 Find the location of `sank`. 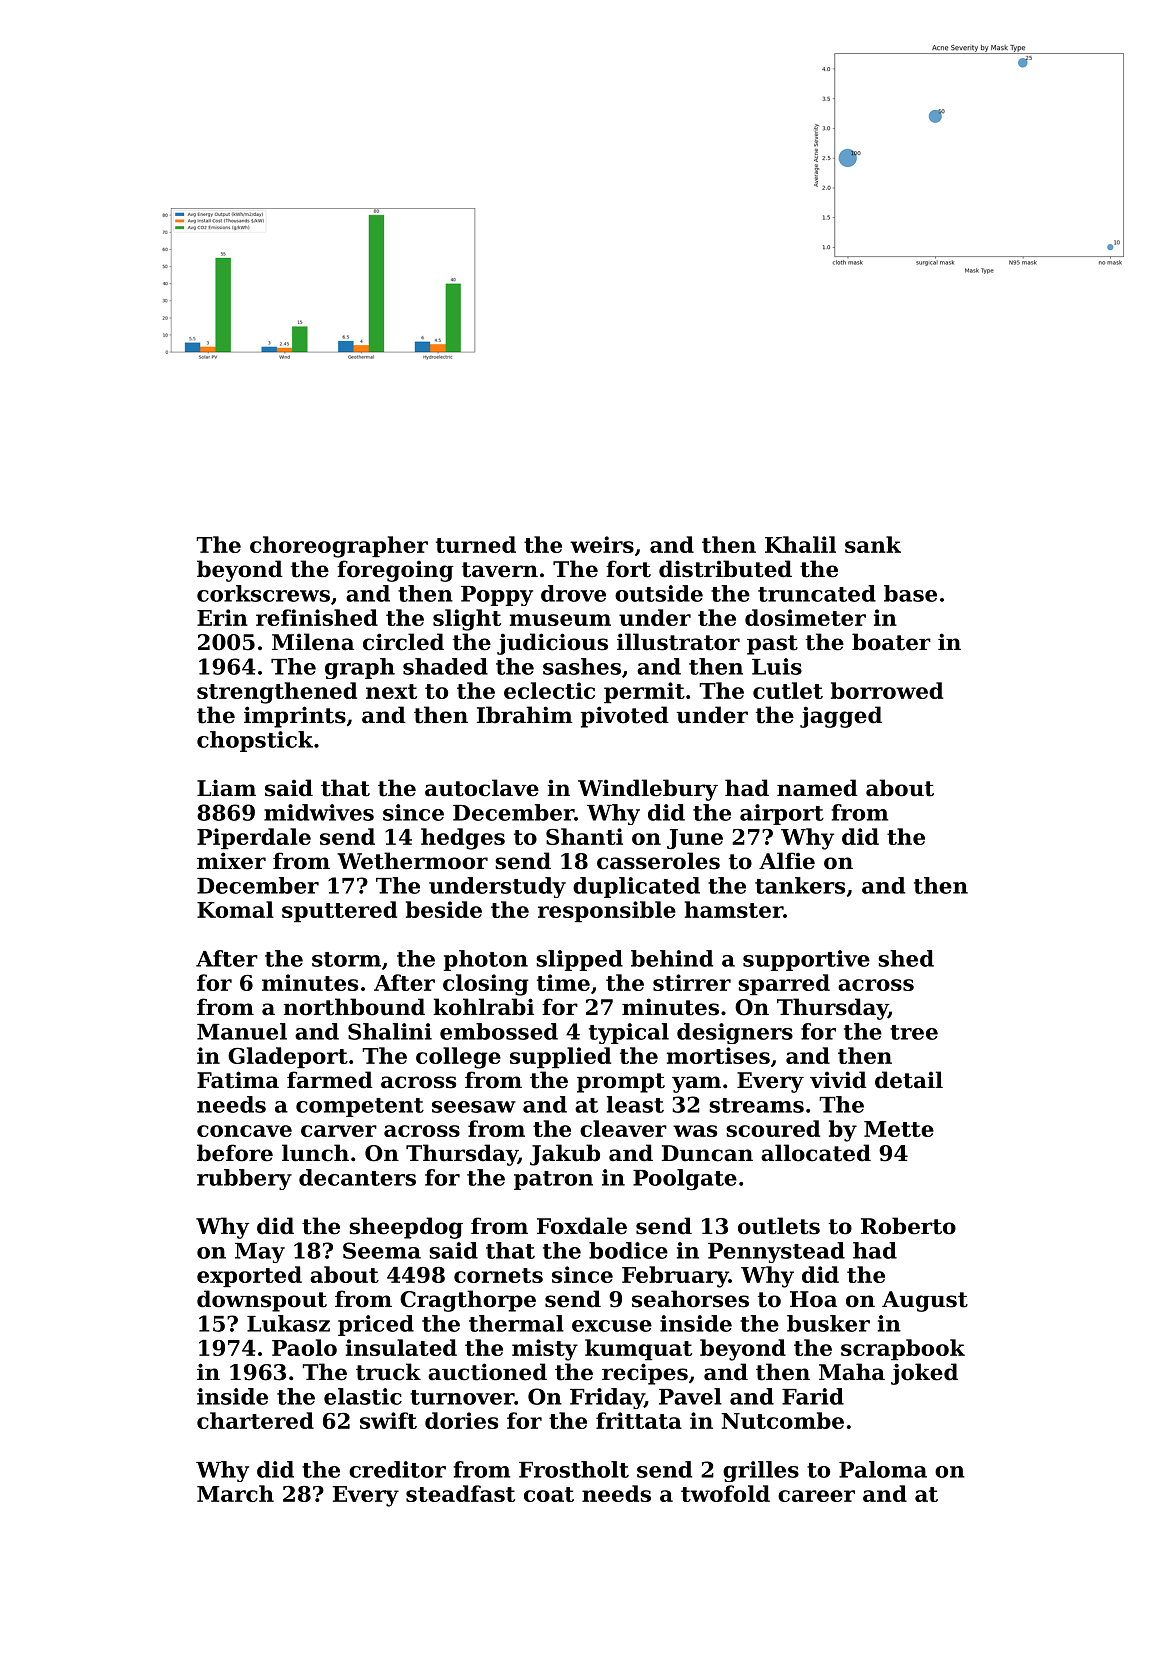

sank is located at coordinates (873, 544).
